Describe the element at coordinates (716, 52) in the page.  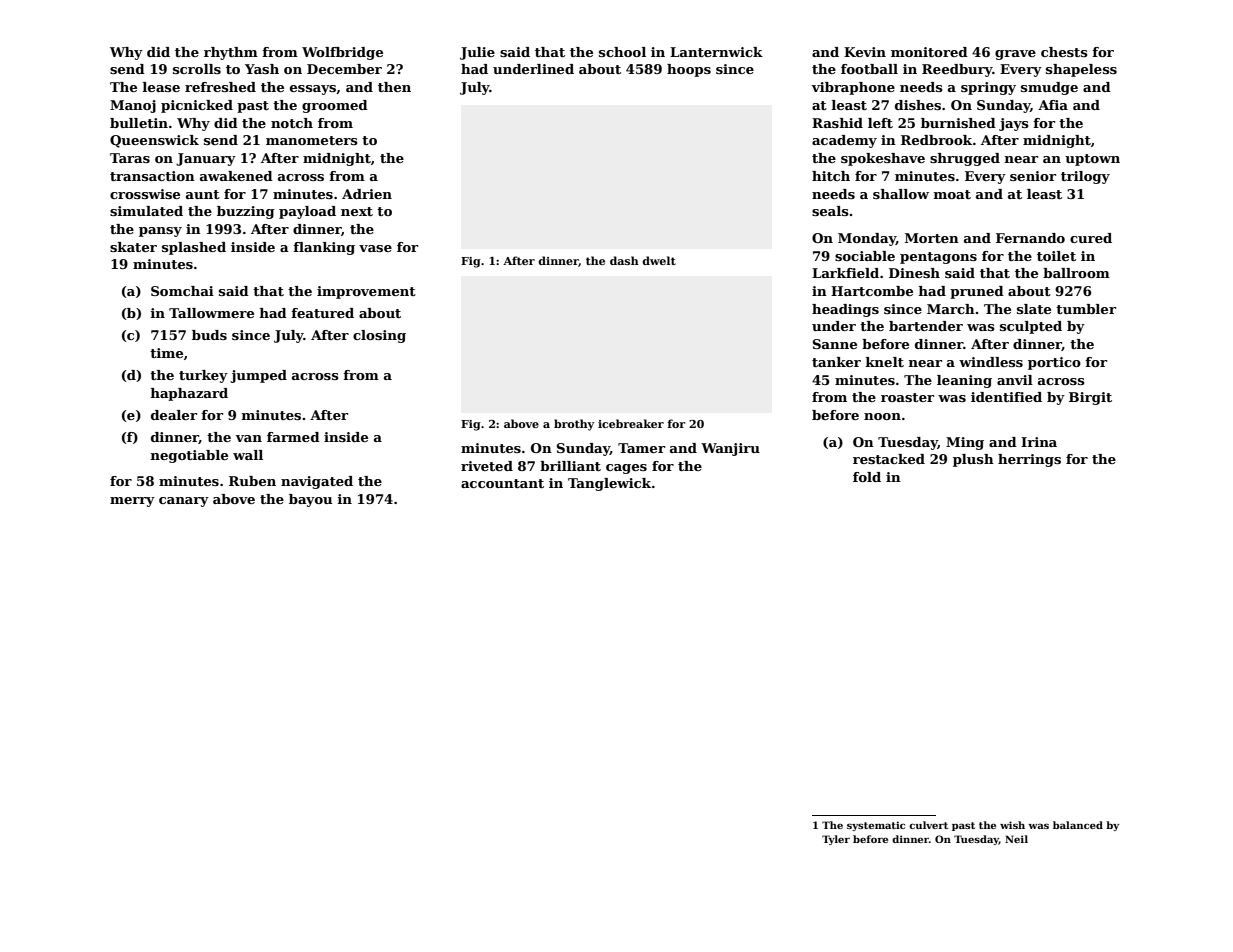
I see `Lanternwick` at that location.
